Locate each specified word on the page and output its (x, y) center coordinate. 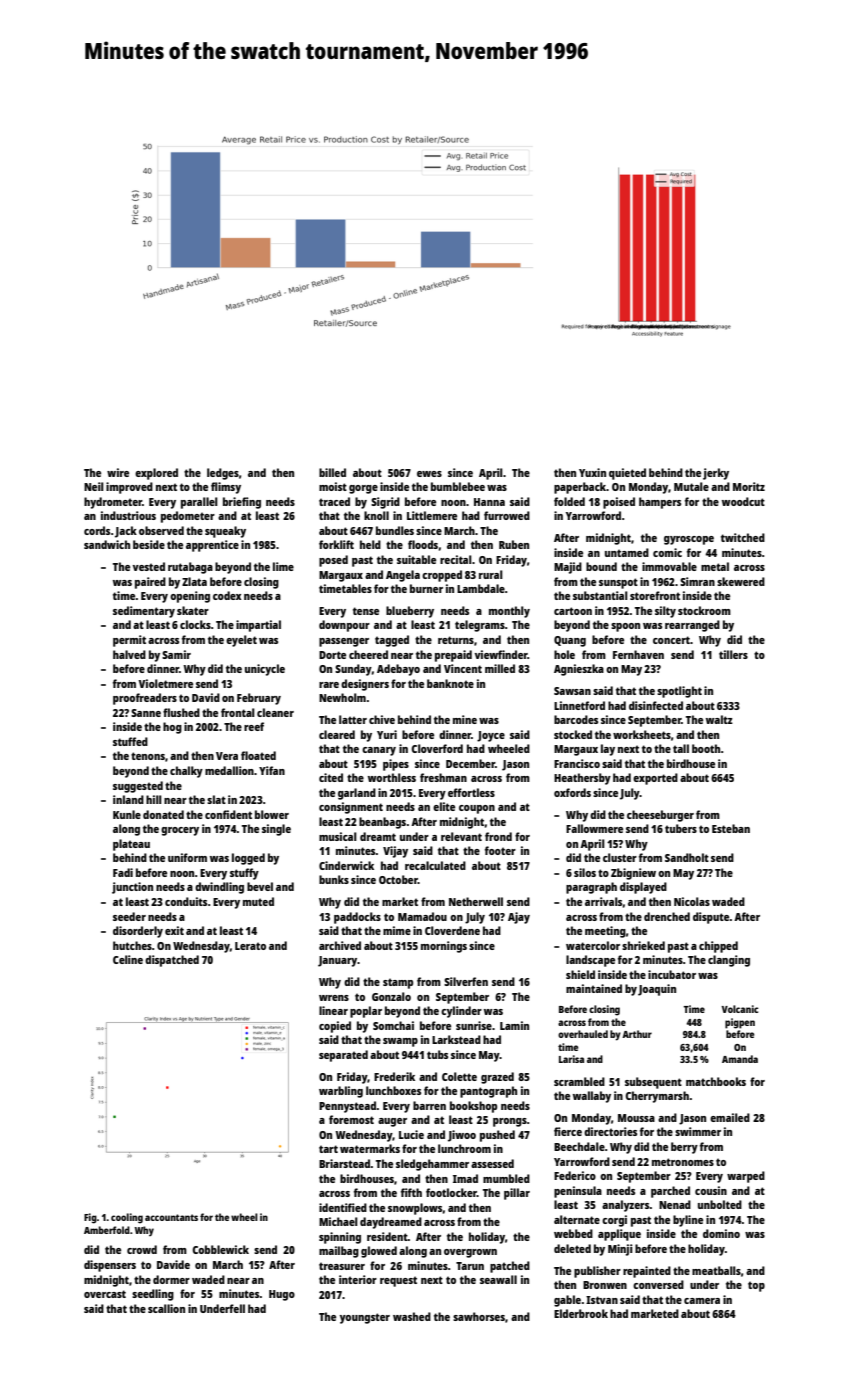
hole (564, 654)
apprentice (212, 546)
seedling (153, 1295)
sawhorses (479, 1316)
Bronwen (605, 1285)
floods (423, 544)
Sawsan (572, 691)
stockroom (704, 610)
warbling (341, 1092)
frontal (238, 712)
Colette (459, 1076)
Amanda (740, 1059)
